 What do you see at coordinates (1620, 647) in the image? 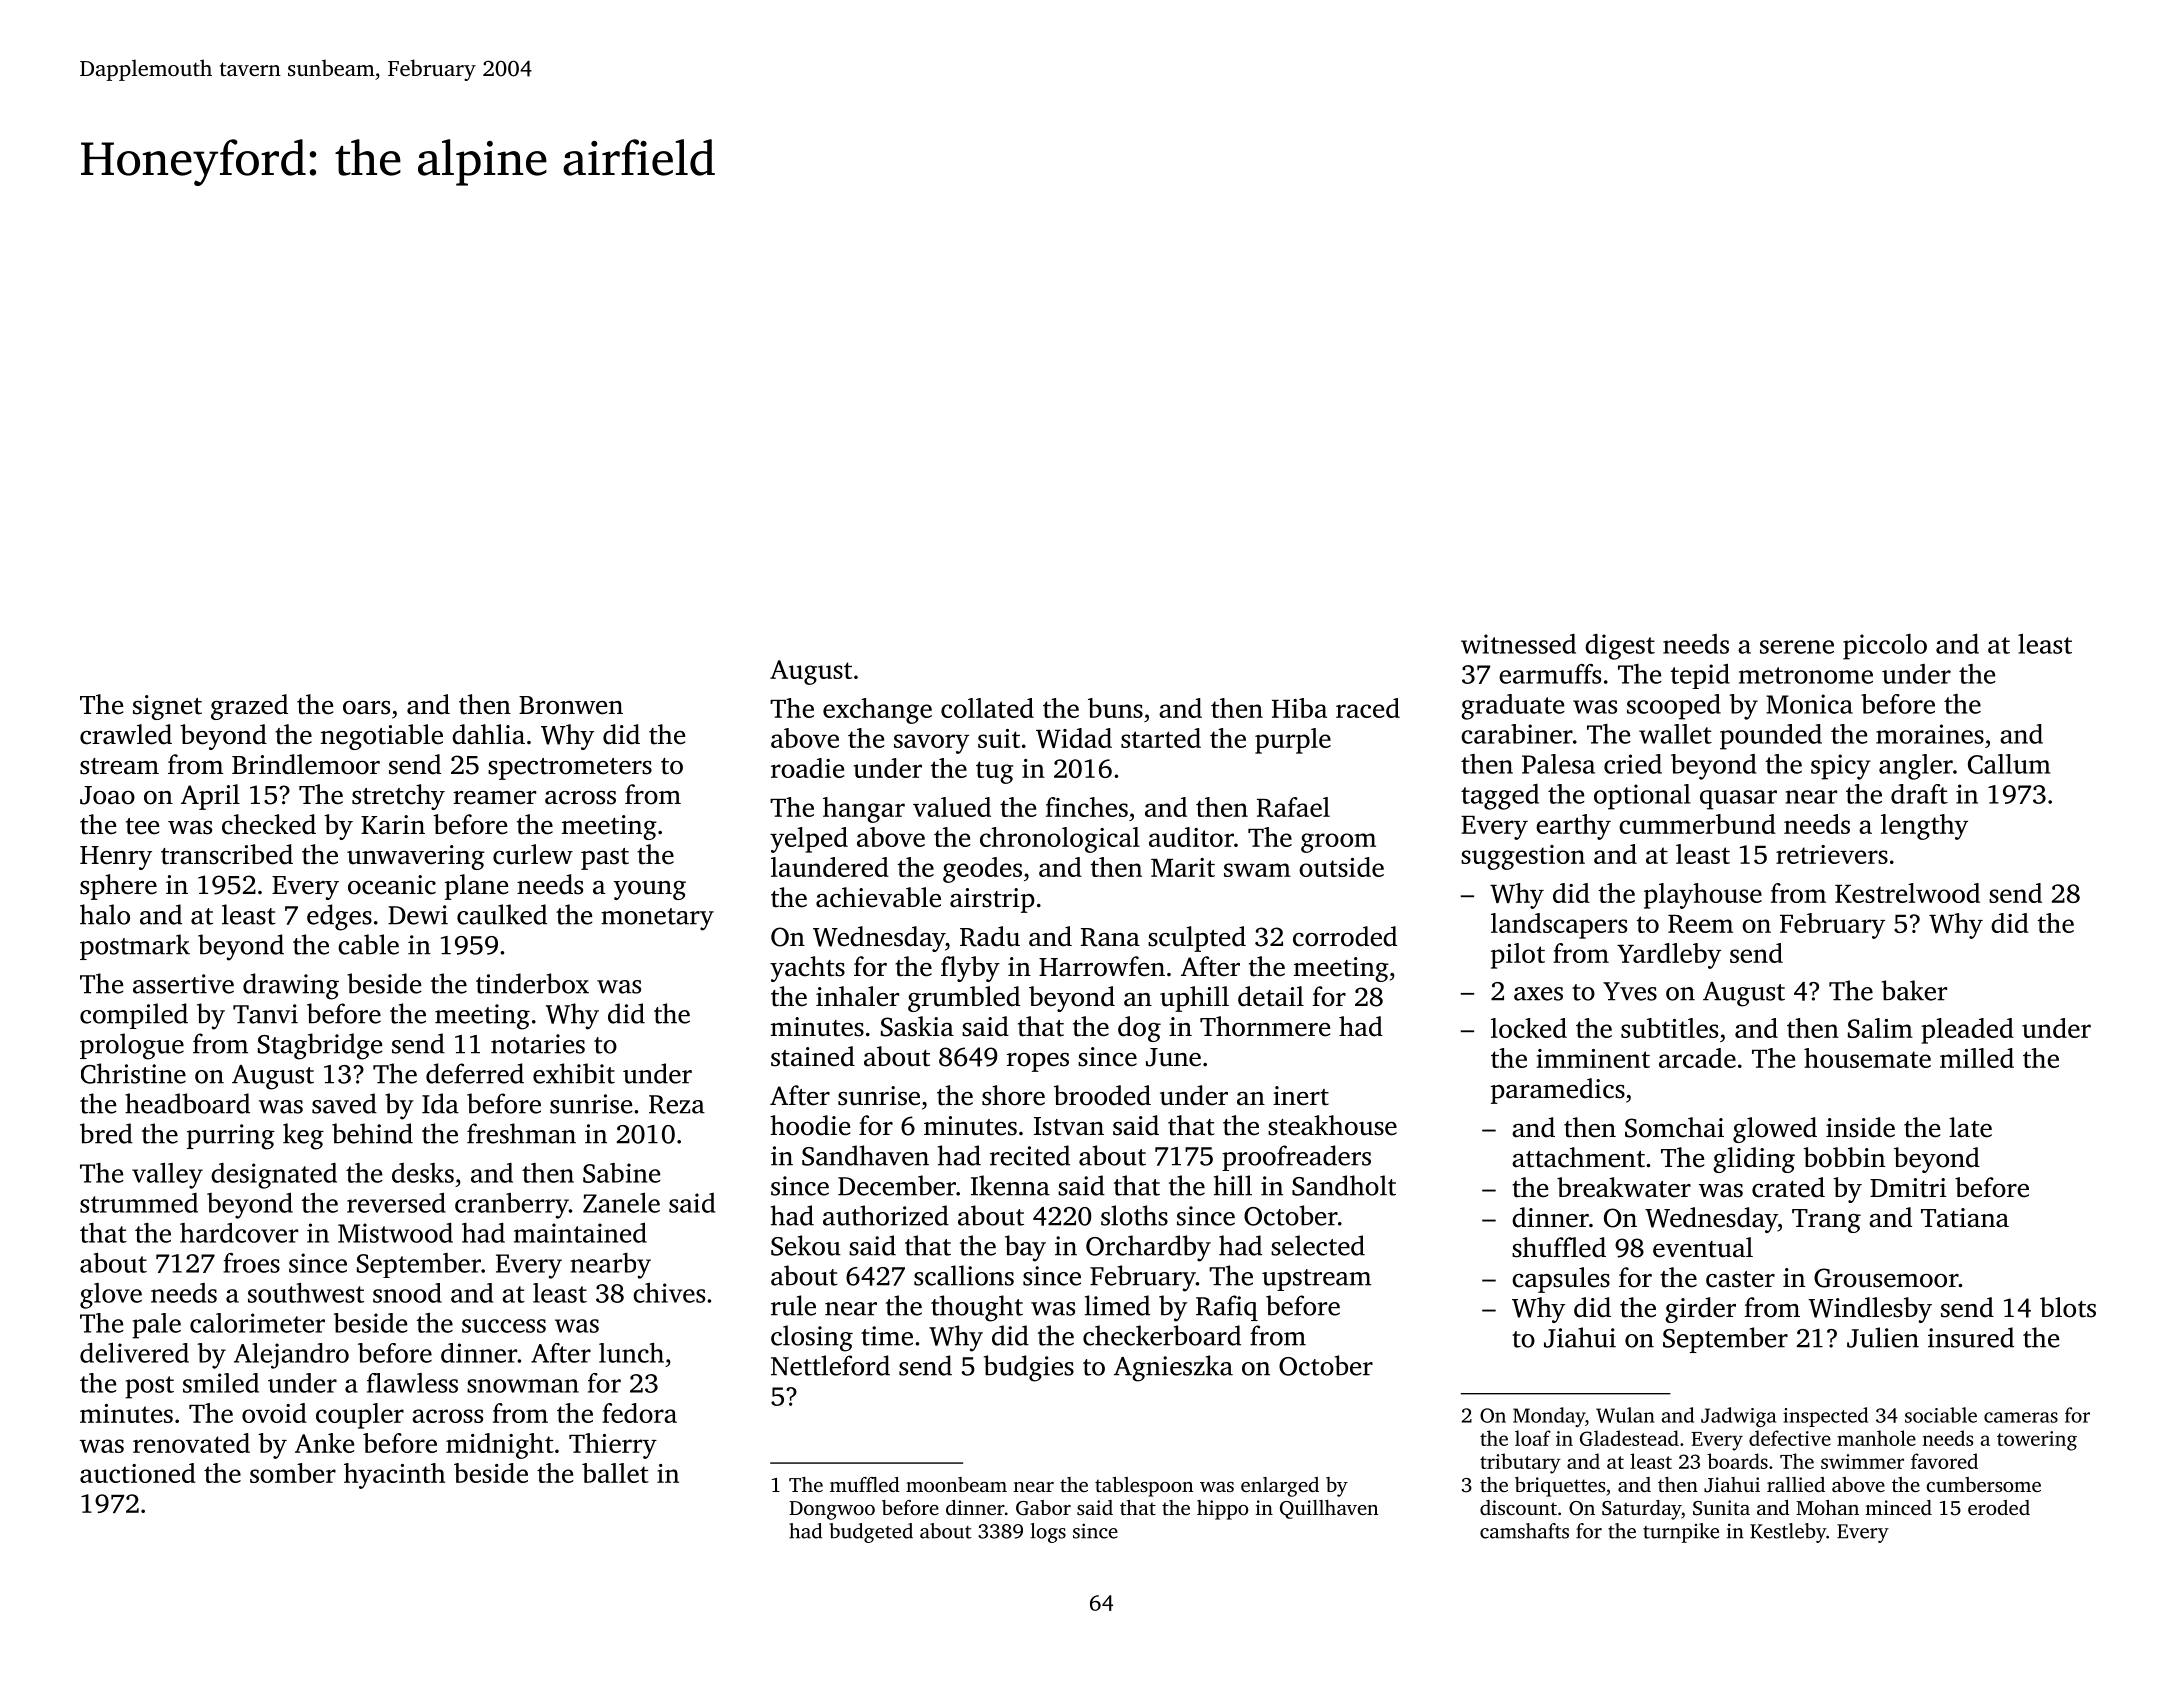
I see `digest` at bounding box center [1620, 647].
